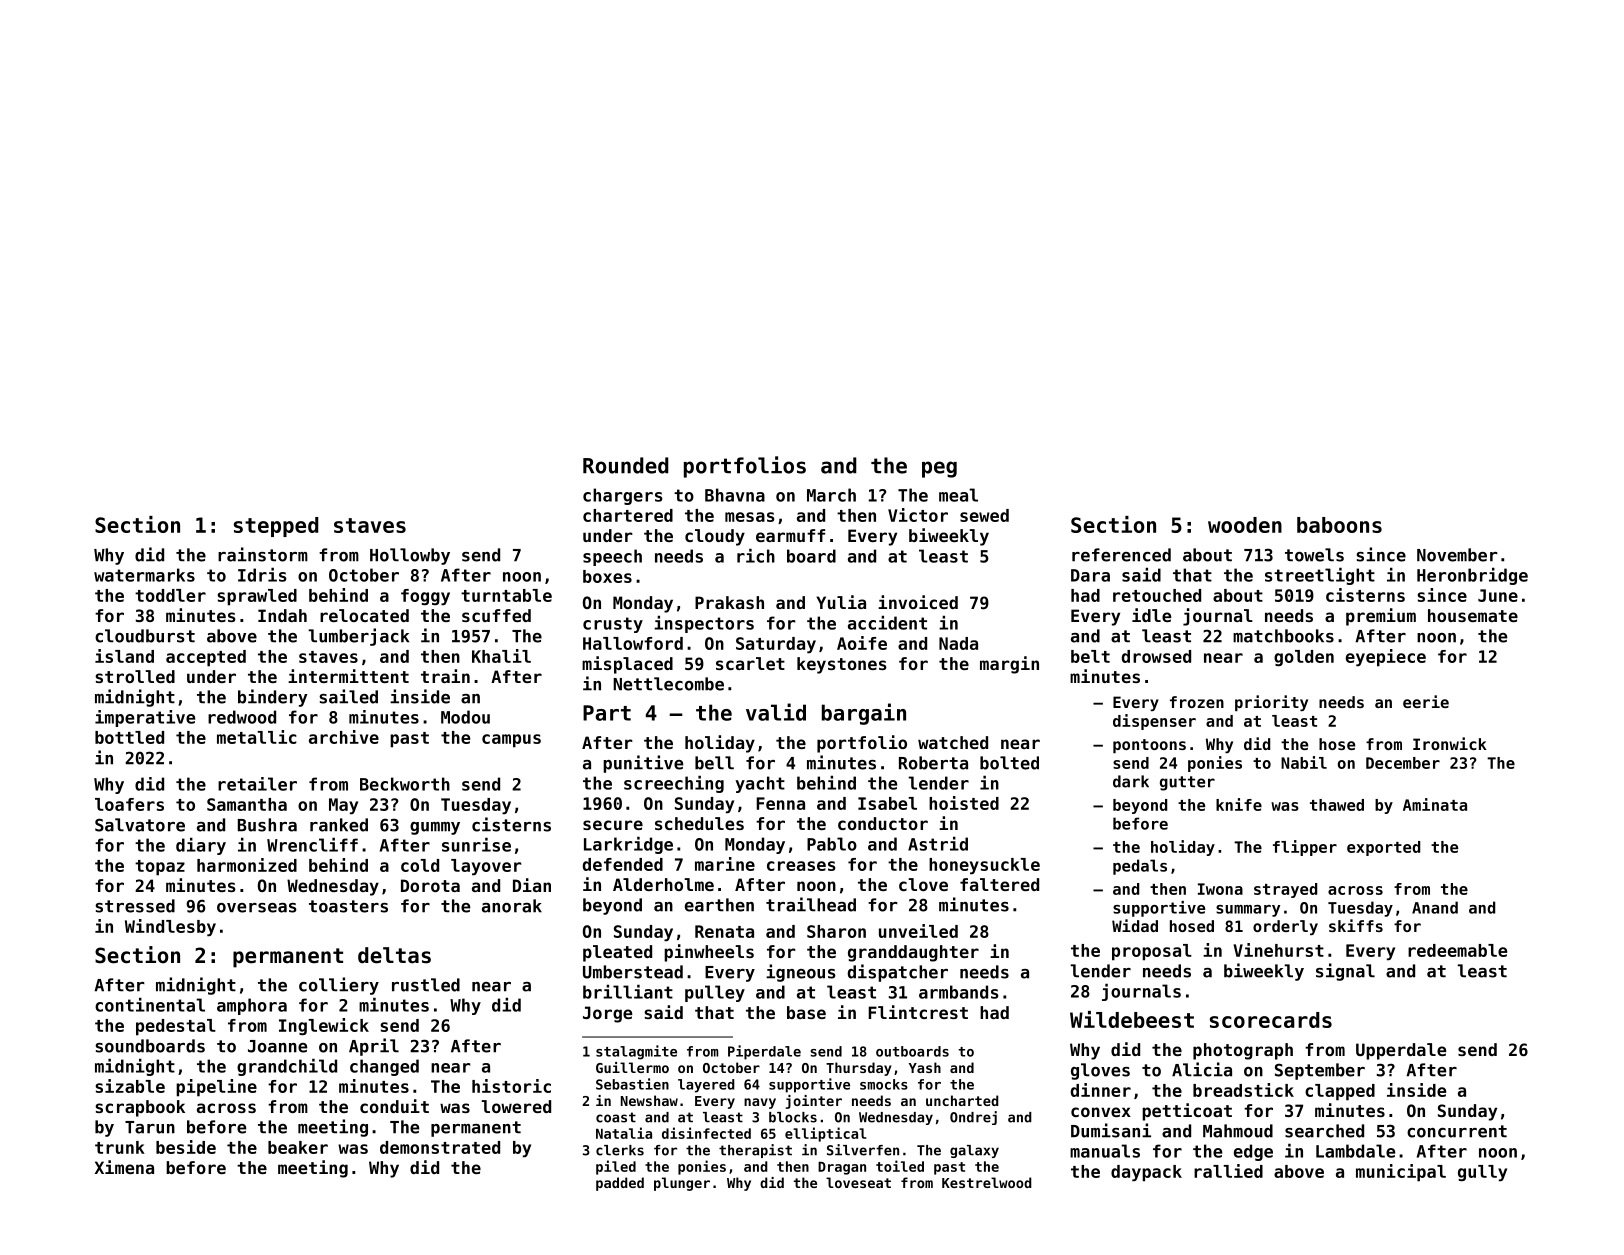  I want to click on Victor, so click(918, 515).
